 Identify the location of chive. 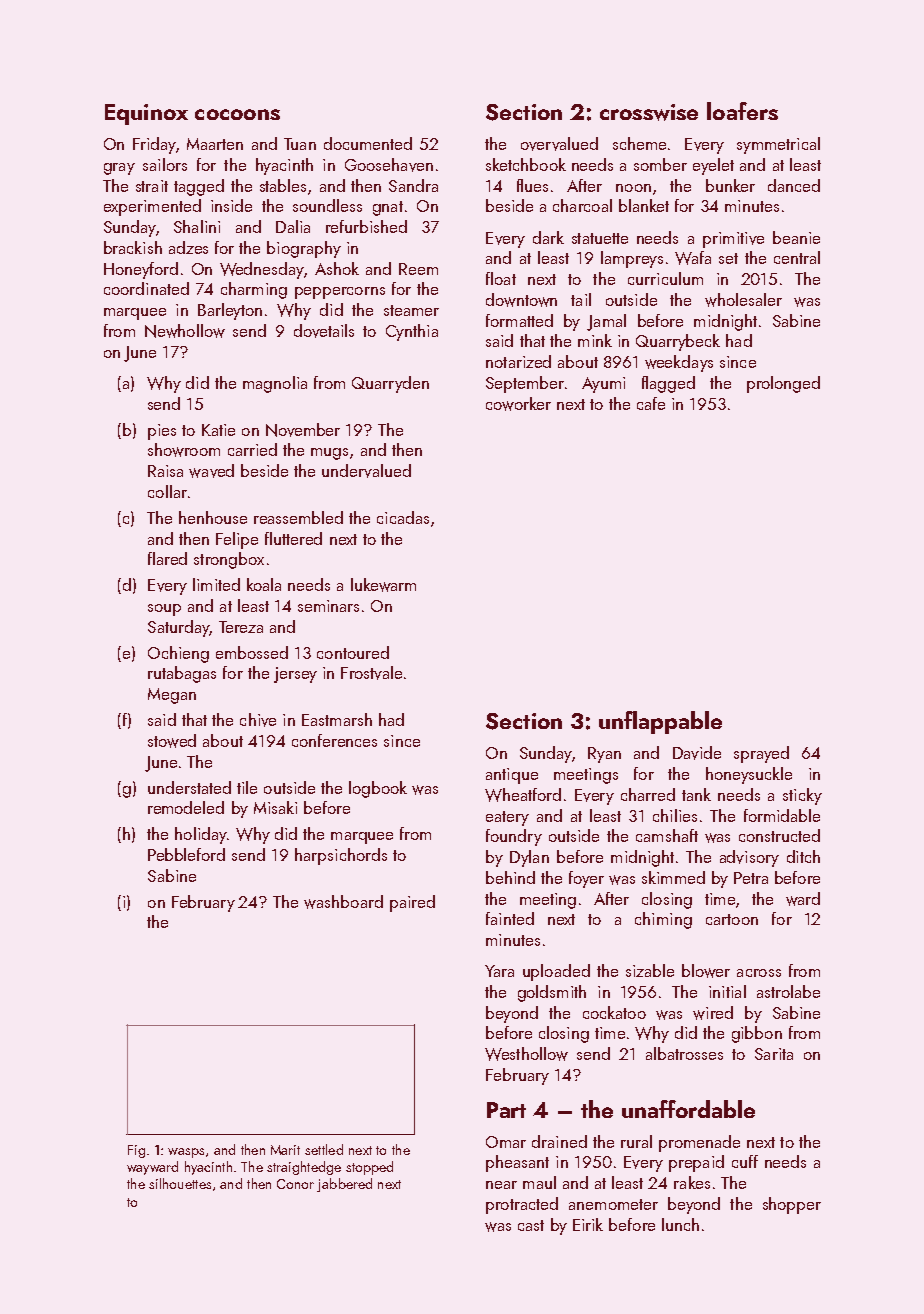
(258, 720).
